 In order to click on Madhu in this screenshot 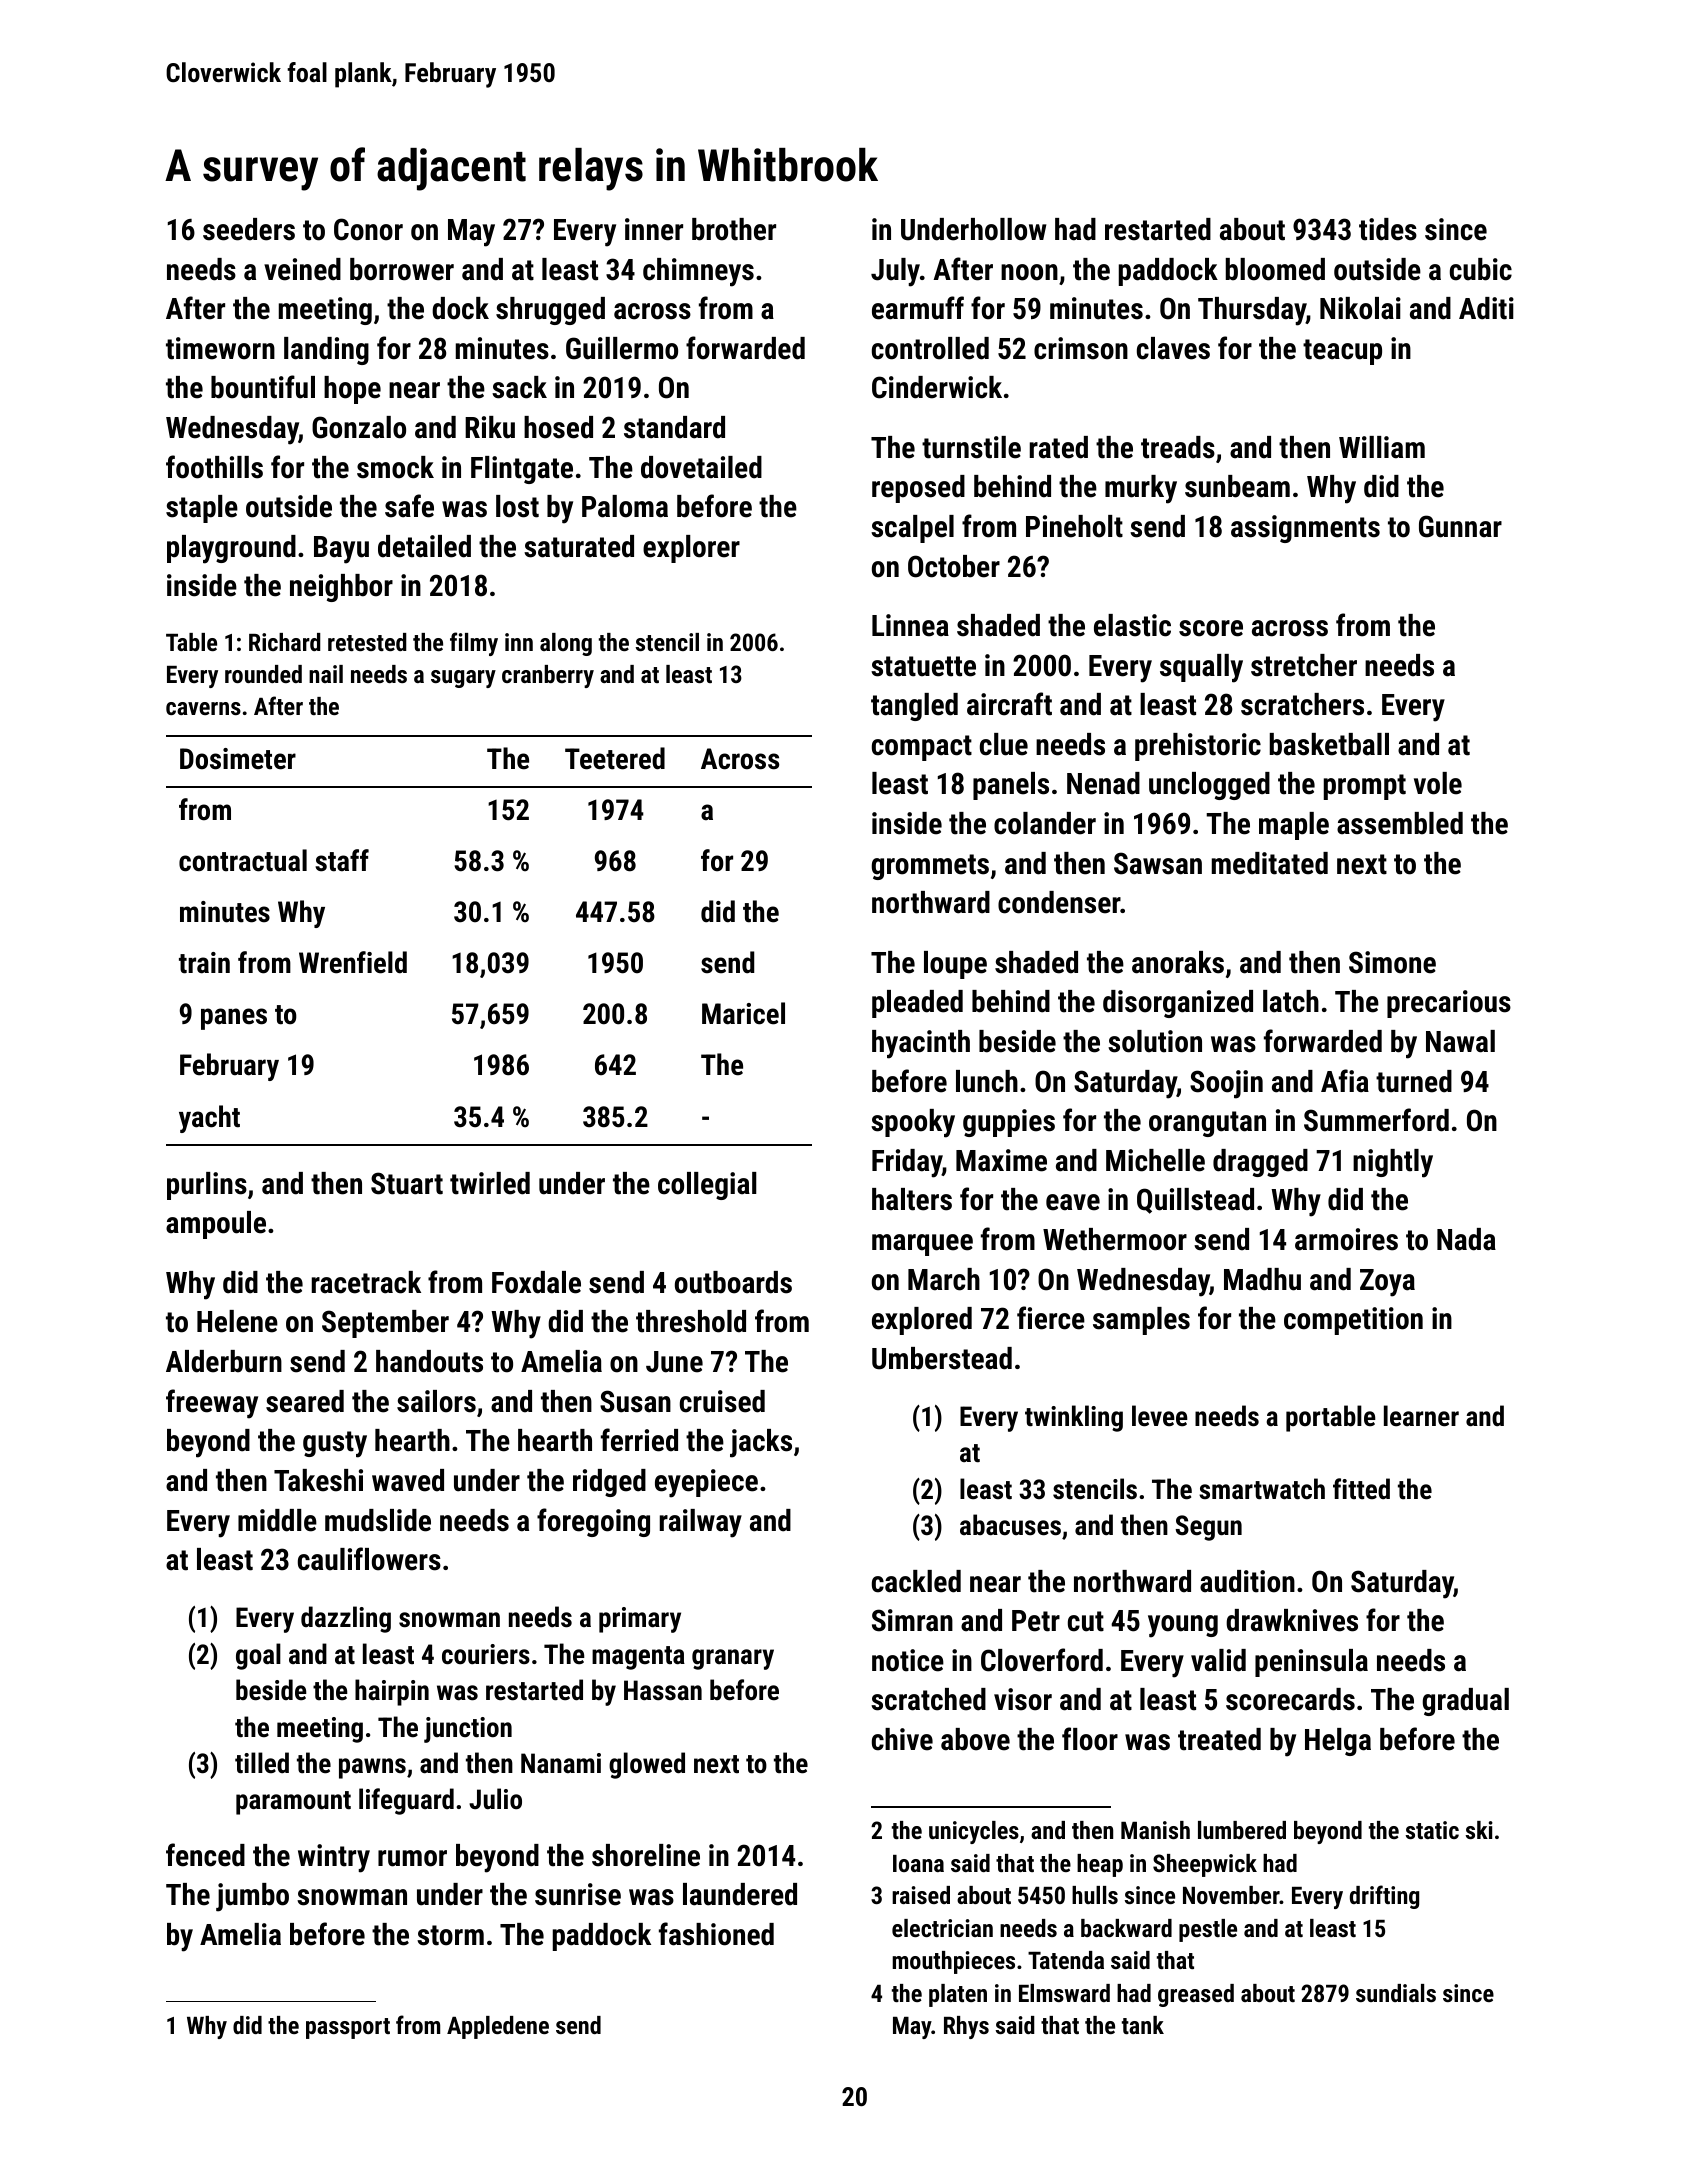, I will do `click(1262, 1279)`.
